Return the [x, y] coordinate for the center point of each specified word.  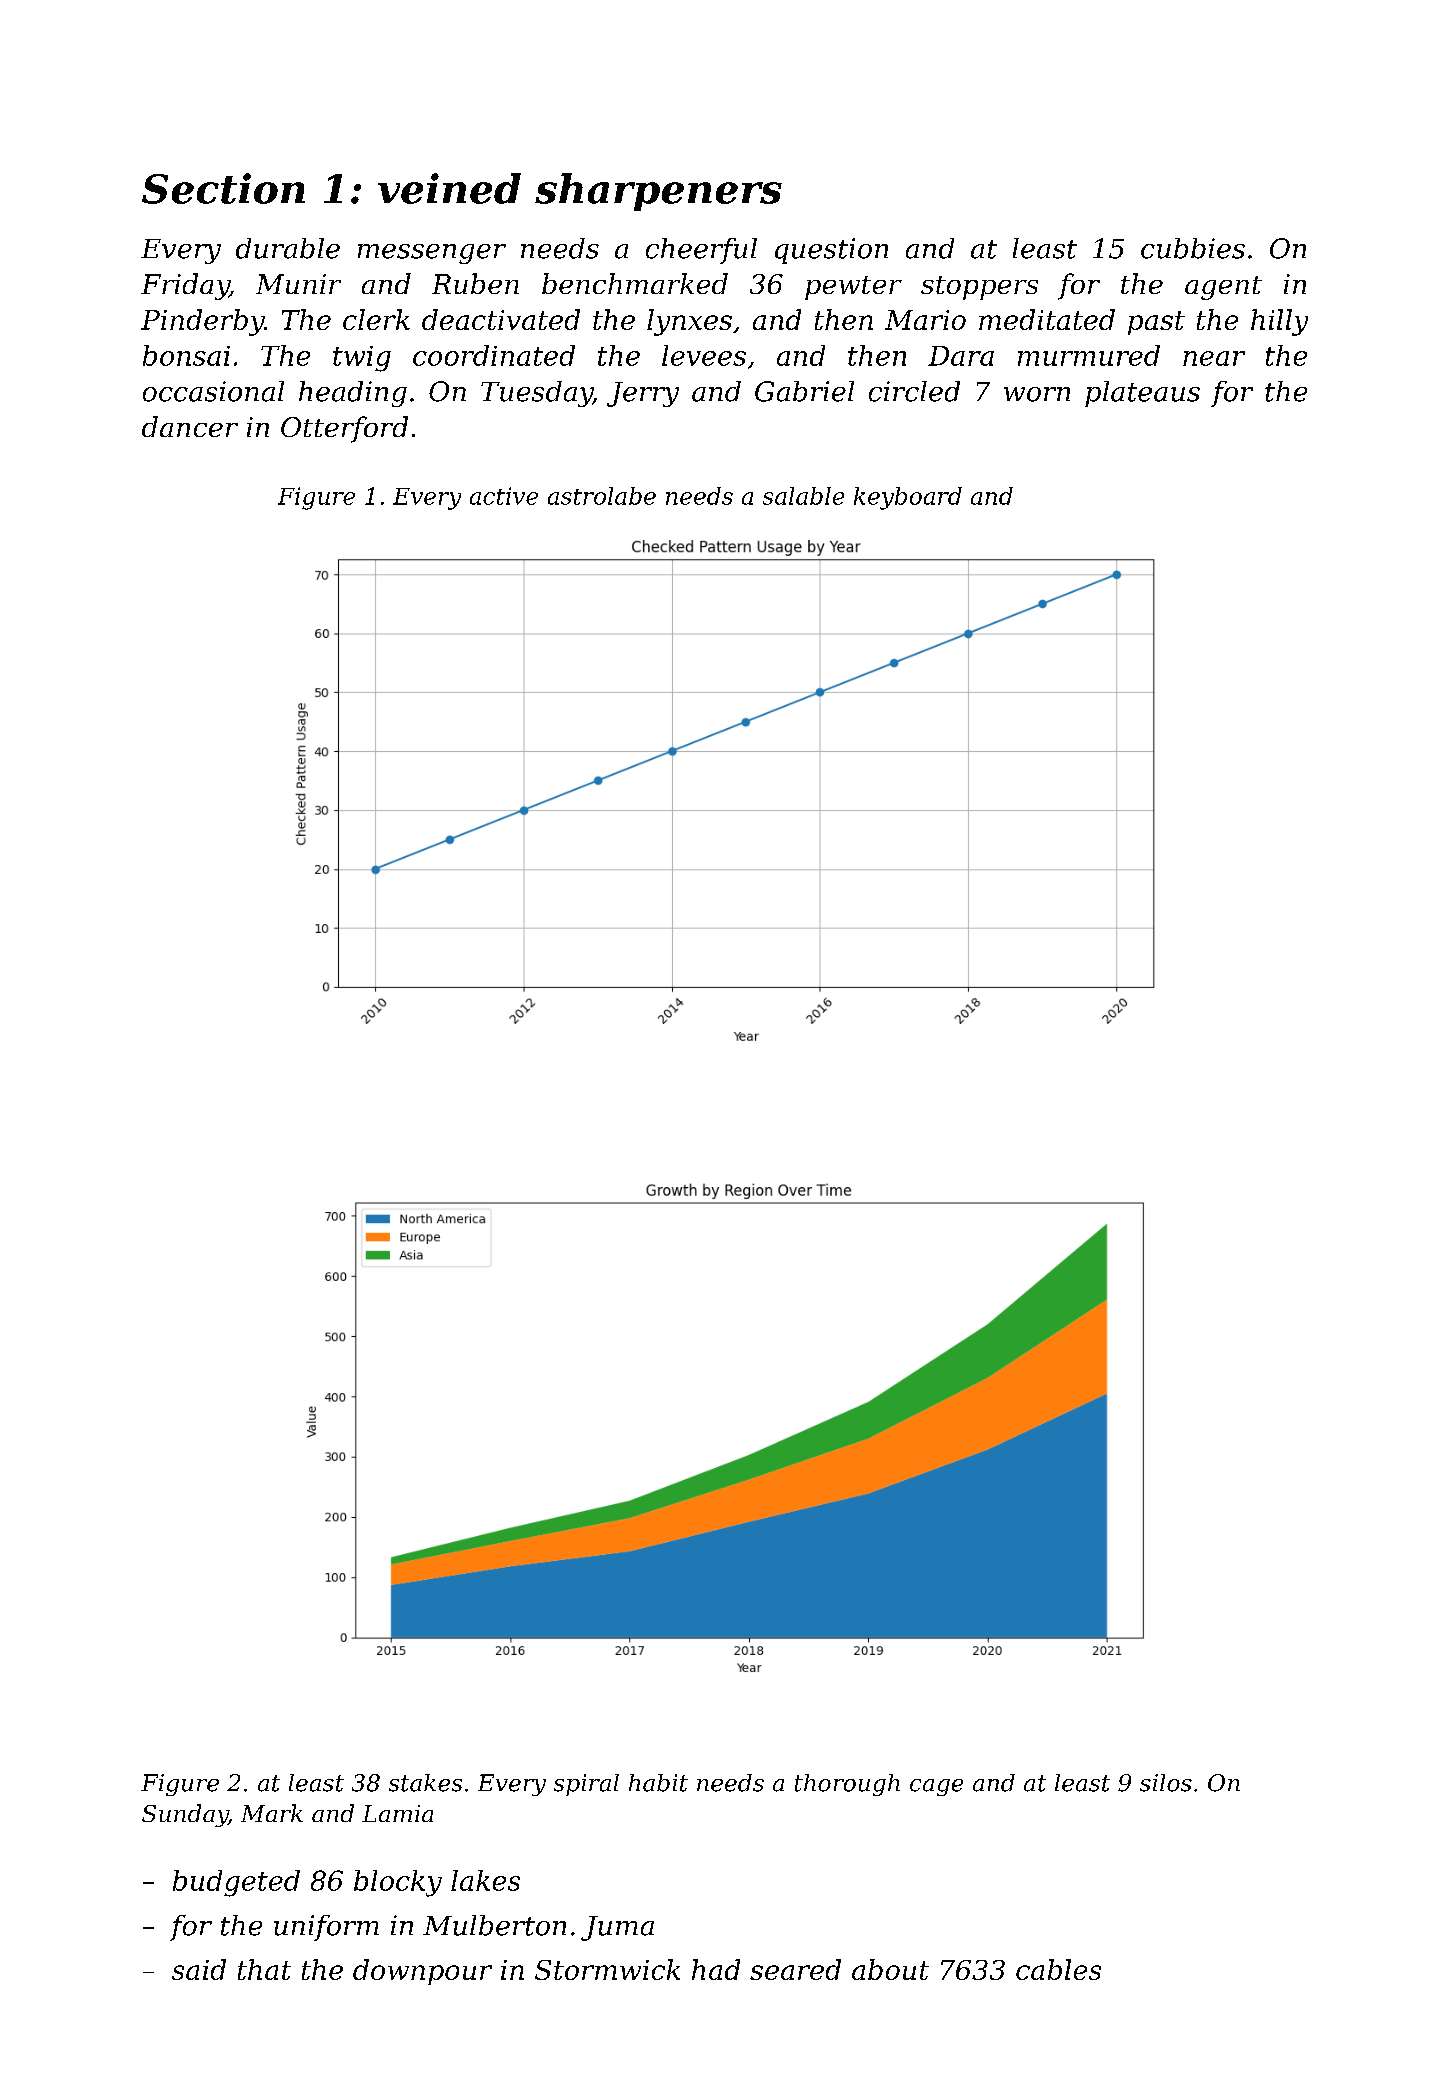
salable [803, 496]
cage [936, 1787]
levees [704, 355]
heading [353, 394]
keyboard [908, 498]
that [264, 1969]
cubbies [1193, 248]
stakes [425, 1783]
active [504, 496]
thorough [847, 1785]
